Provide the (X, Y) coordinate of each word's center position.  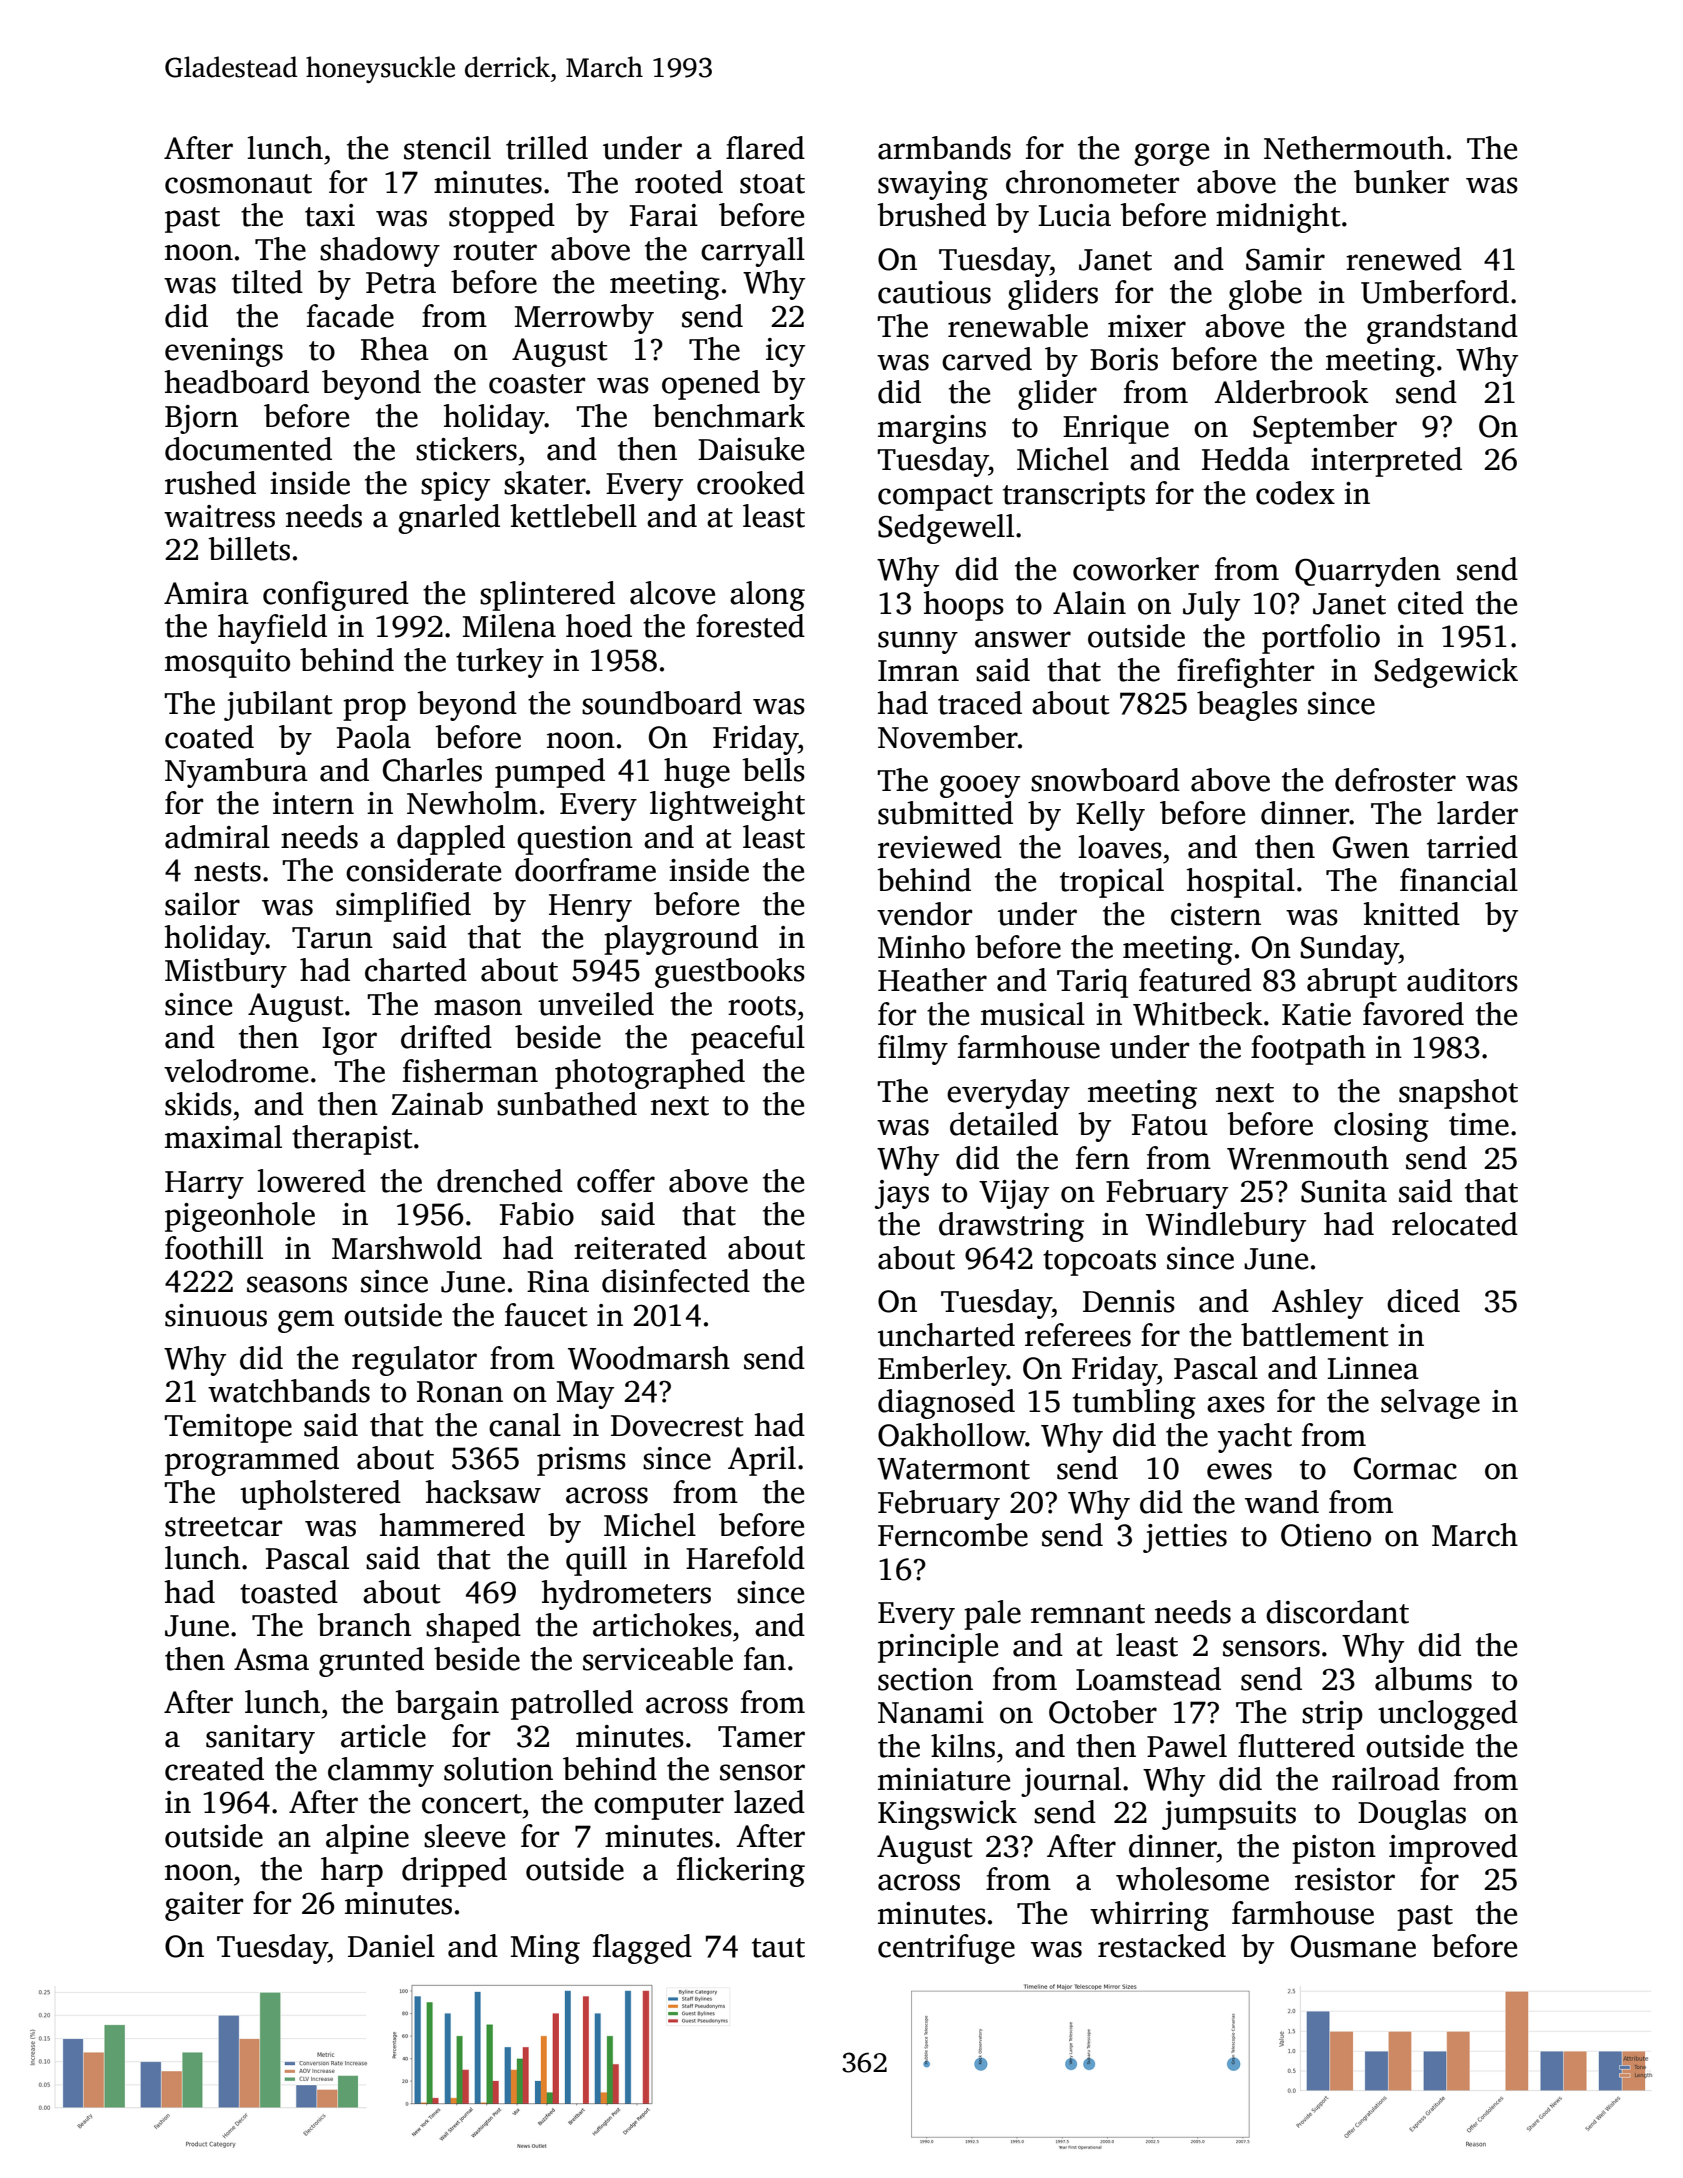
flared (765, 148)
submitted (945, 813)
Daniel (391, 1946)
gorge (1171, 154)
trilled (547, 148)
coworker (1136, 569)
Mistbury (226, 973)
